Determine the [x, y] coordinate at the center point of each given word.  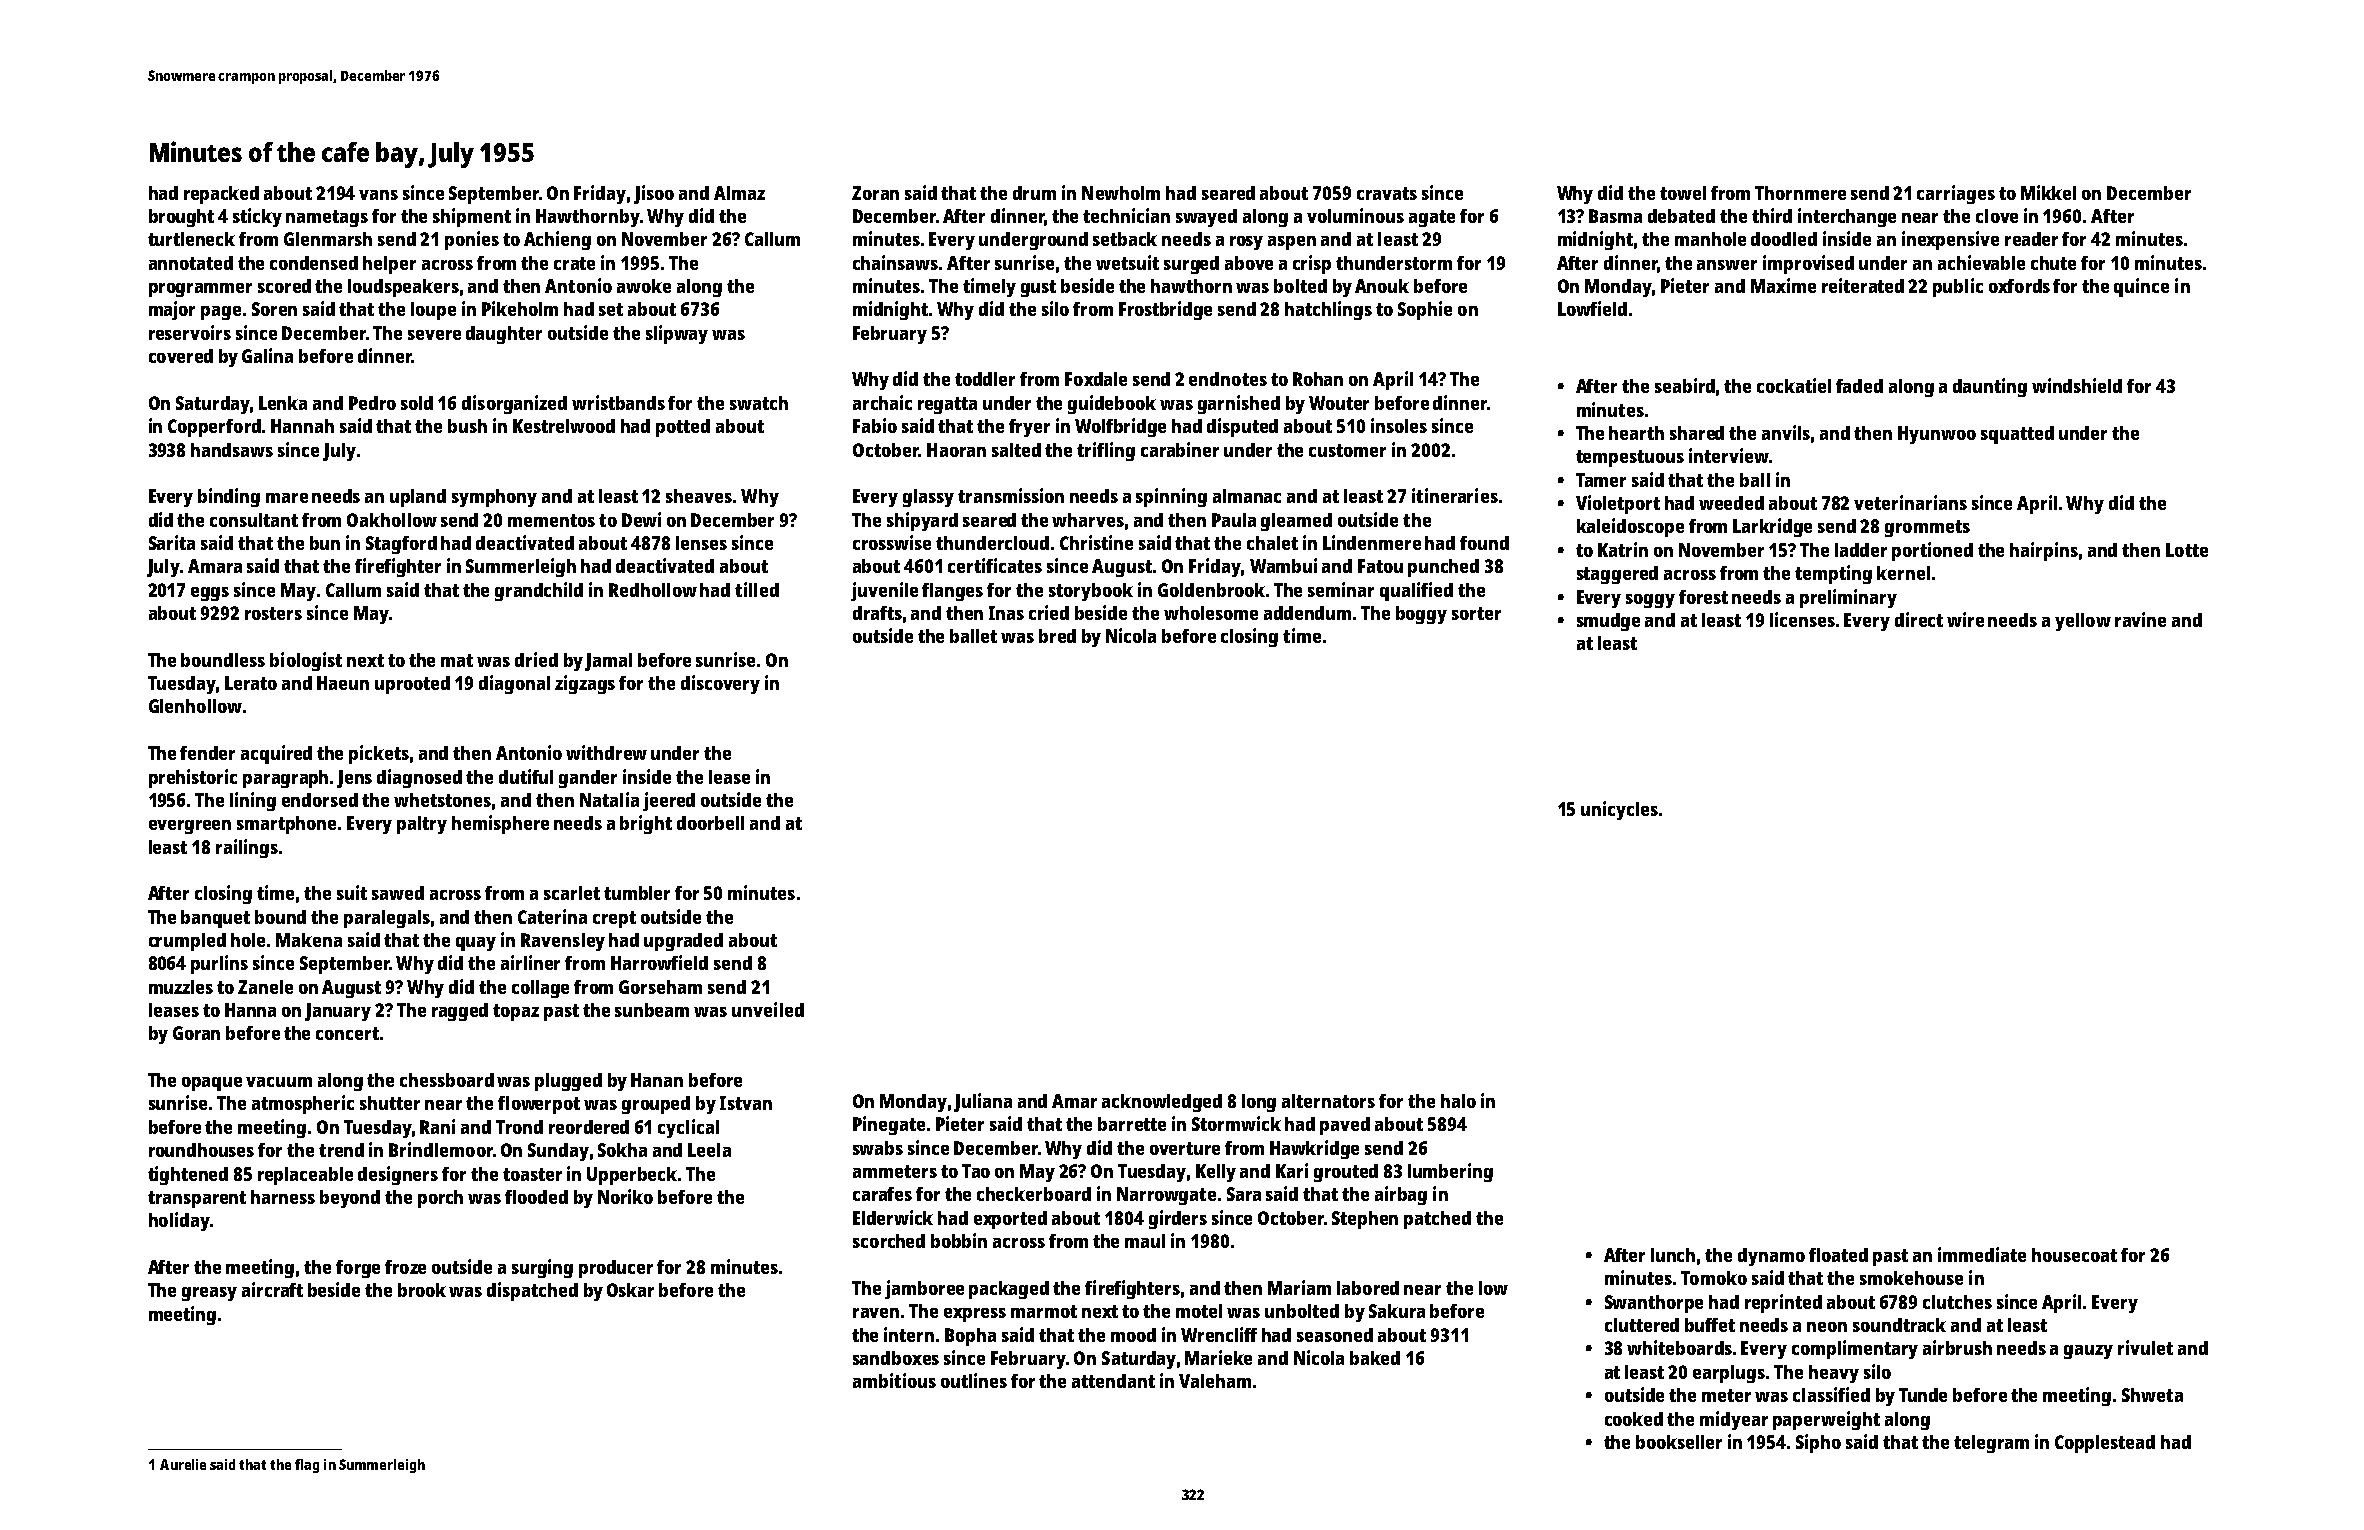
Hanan [657, 1080]
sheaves [699, 496]
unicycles [1619, 810]
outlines [974, 1380]
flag [307, 1466]
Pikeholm [520, 308]
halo [1458, 1101]
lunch [1673, 1255]
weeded [1731, 503]
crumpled [187, 942]
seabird [1685, 385]
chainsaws [895, 262]
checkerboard [1034, 1194]
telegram [1991, 1444]
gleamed [1296, 522]
